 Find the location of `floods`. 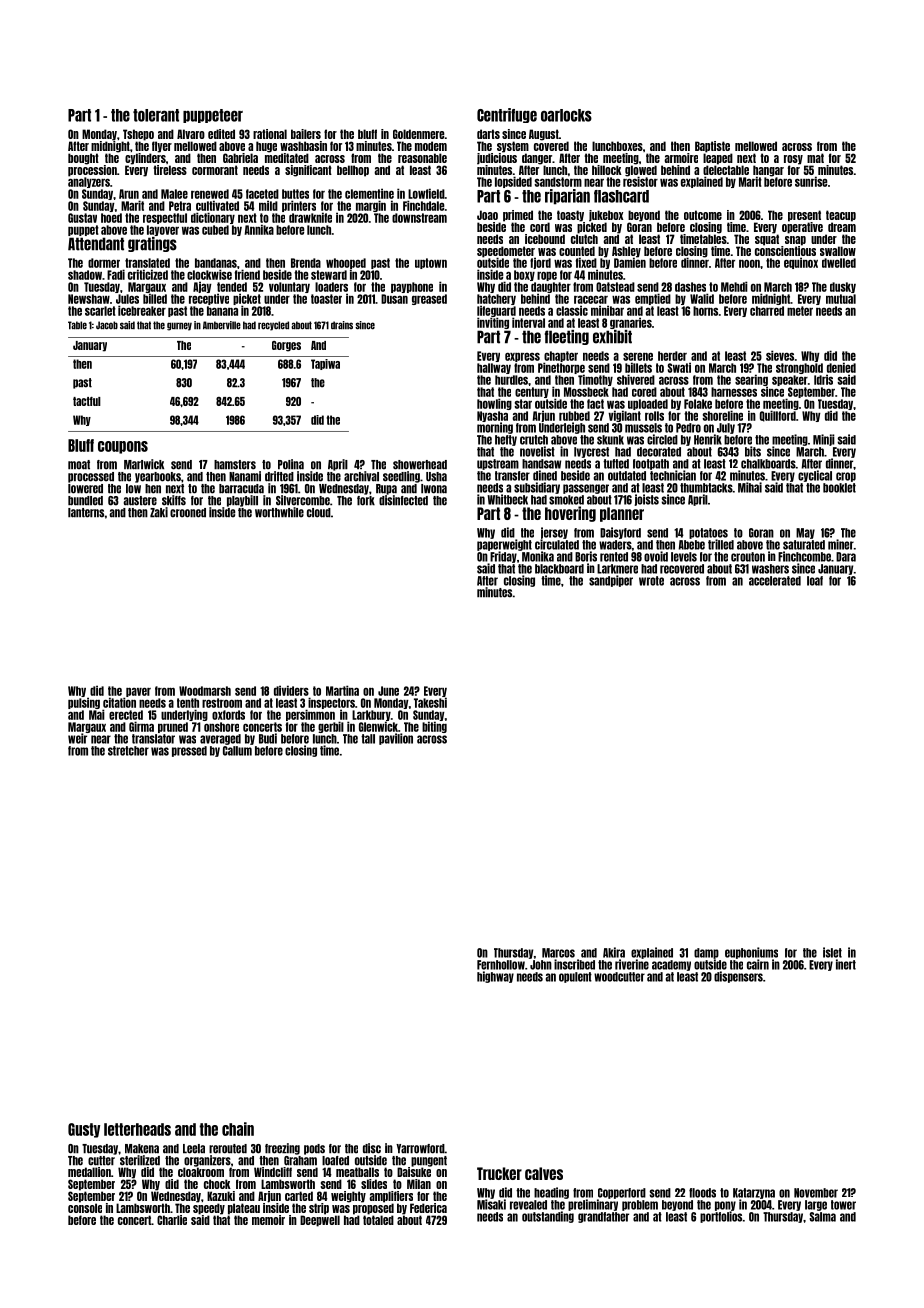

floods is located at coordinates (702, 1193).
